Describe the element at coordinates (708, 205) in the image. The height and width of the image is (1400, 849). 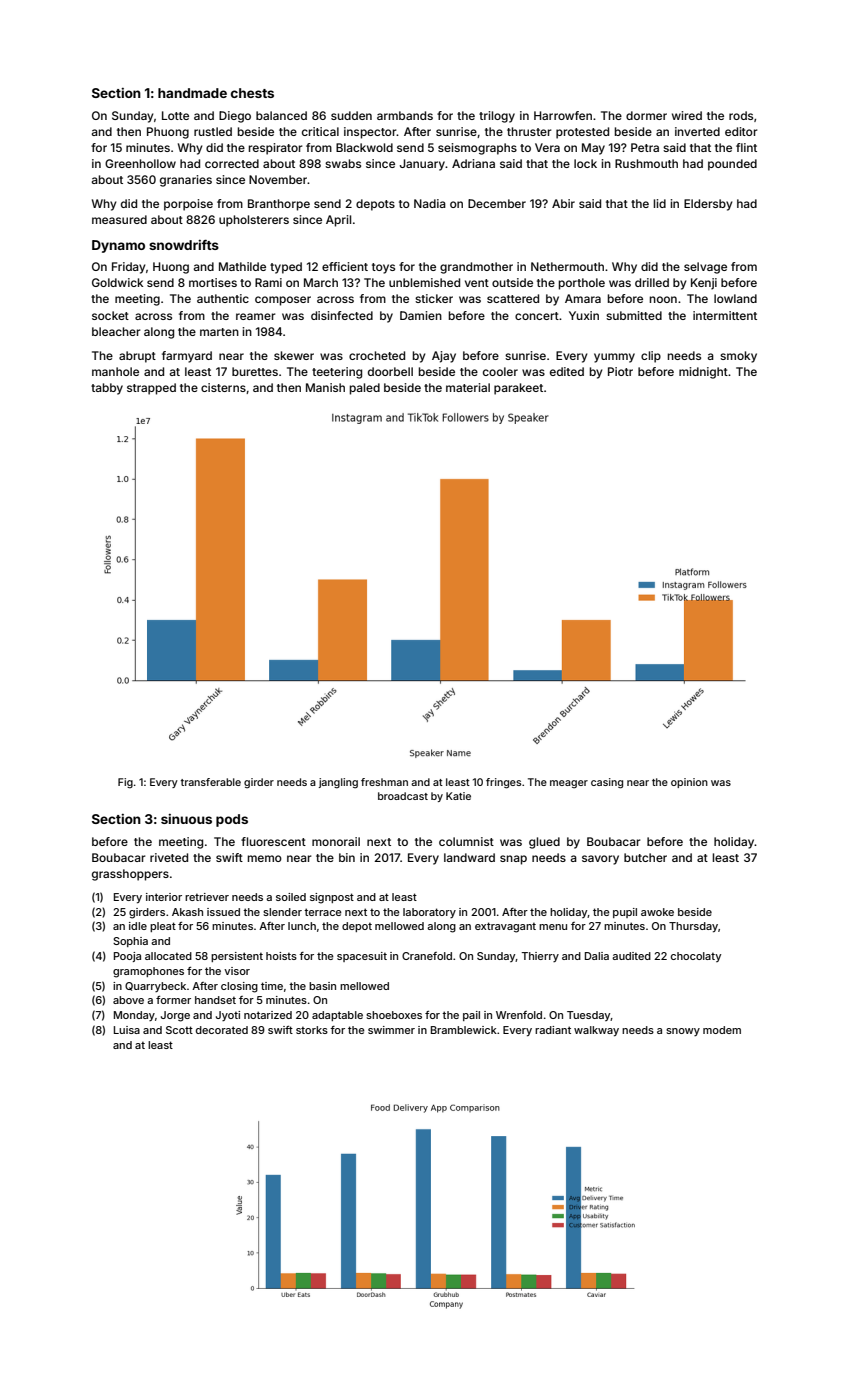
I see `Eldersby` at that location.
